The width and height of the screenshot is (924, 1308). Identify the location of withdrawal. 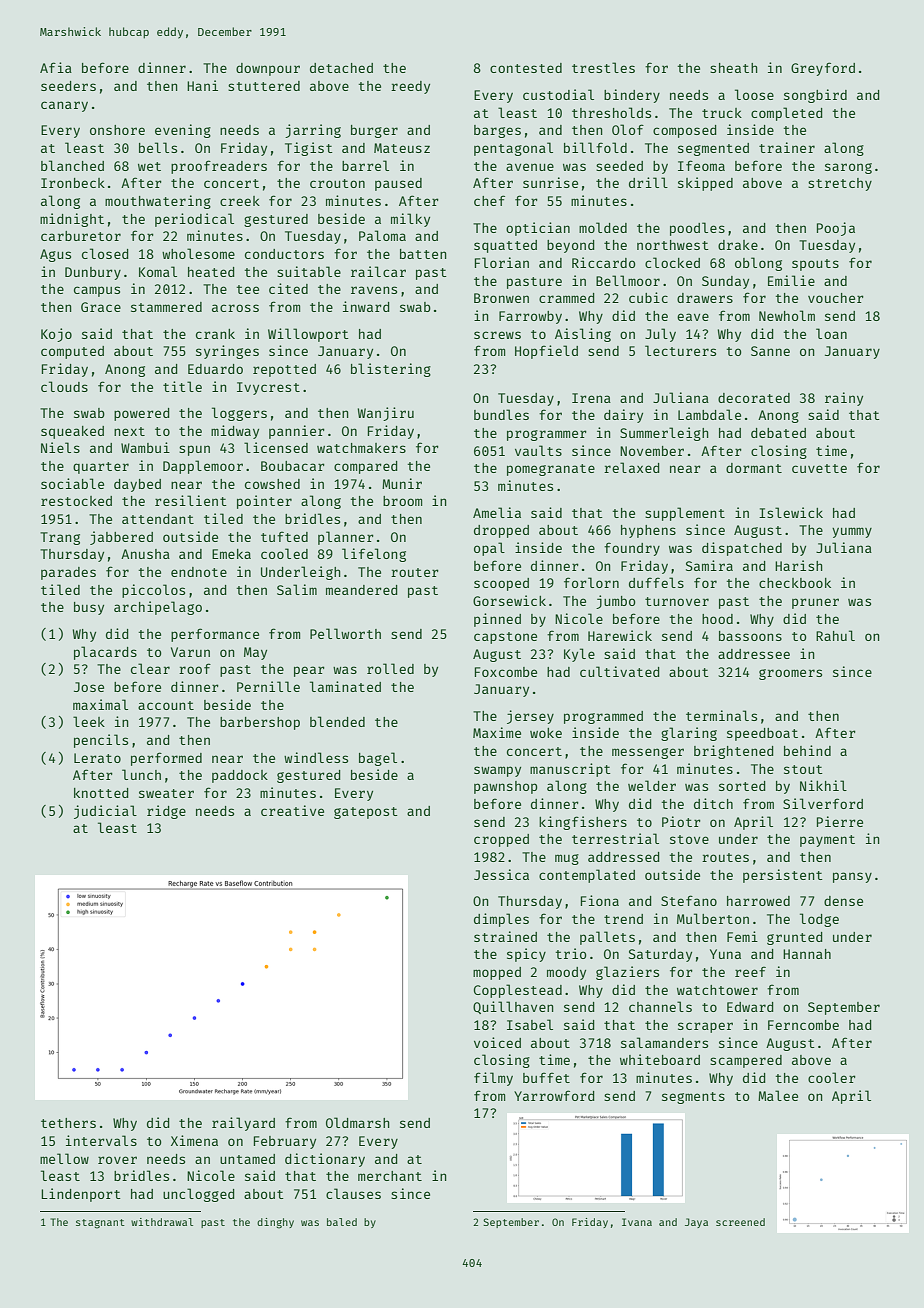
(162, 1222).
